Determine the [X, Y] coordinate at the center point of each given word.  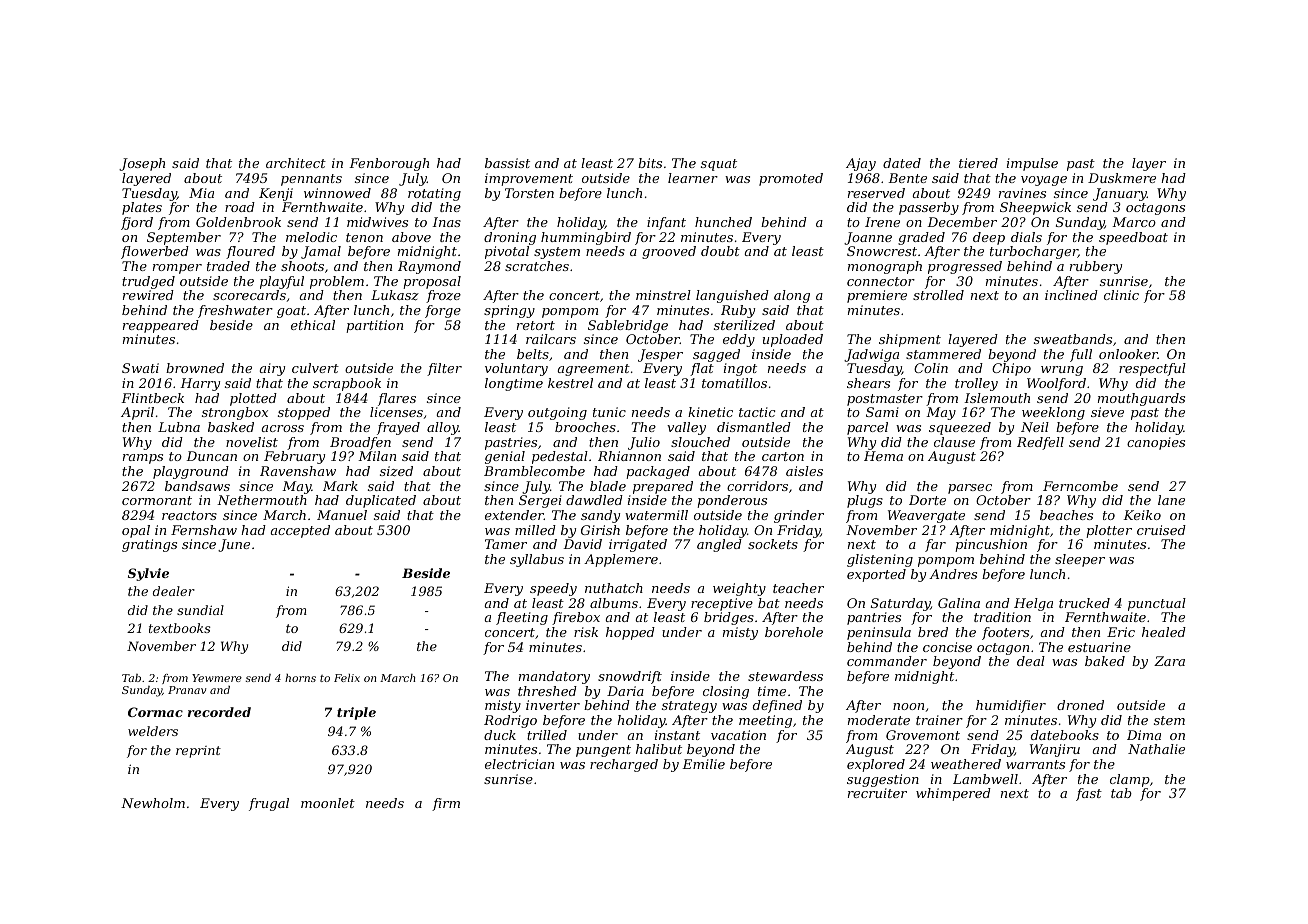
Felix [347, 678]
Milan [377, 456]
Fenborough [389, 164]
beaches [1066, 515]
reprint [198, 752]
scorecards [249, 295]
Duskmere [1122, 178]
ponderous [732, 501]
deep [989, 238]
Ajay [861, 164]
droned [1080, 705]
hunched [723, 222]
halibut [659, 749]
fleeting [522, 618]
